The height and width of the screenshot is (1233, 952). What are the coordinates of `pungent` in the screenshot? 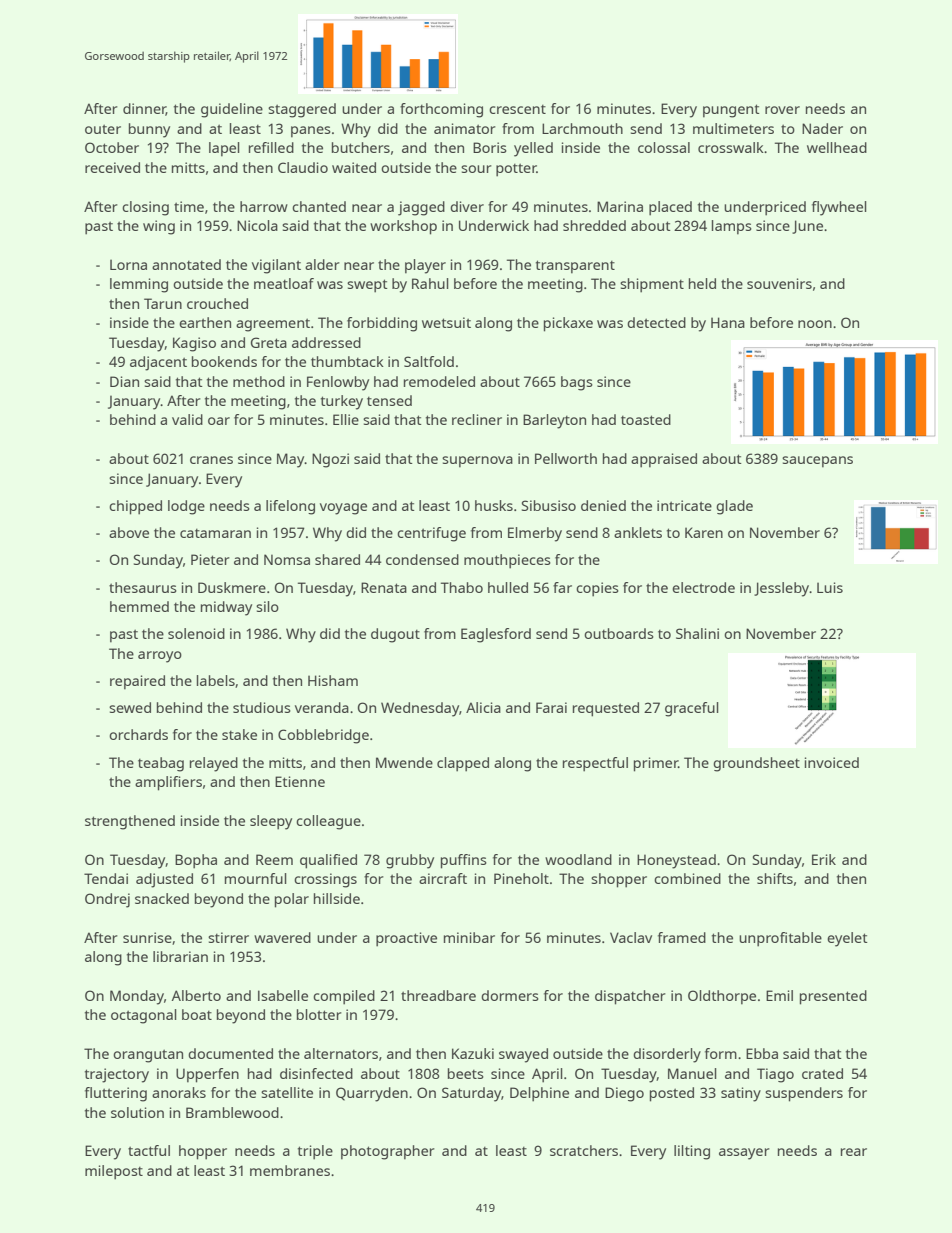 It's located at (731, 111).
